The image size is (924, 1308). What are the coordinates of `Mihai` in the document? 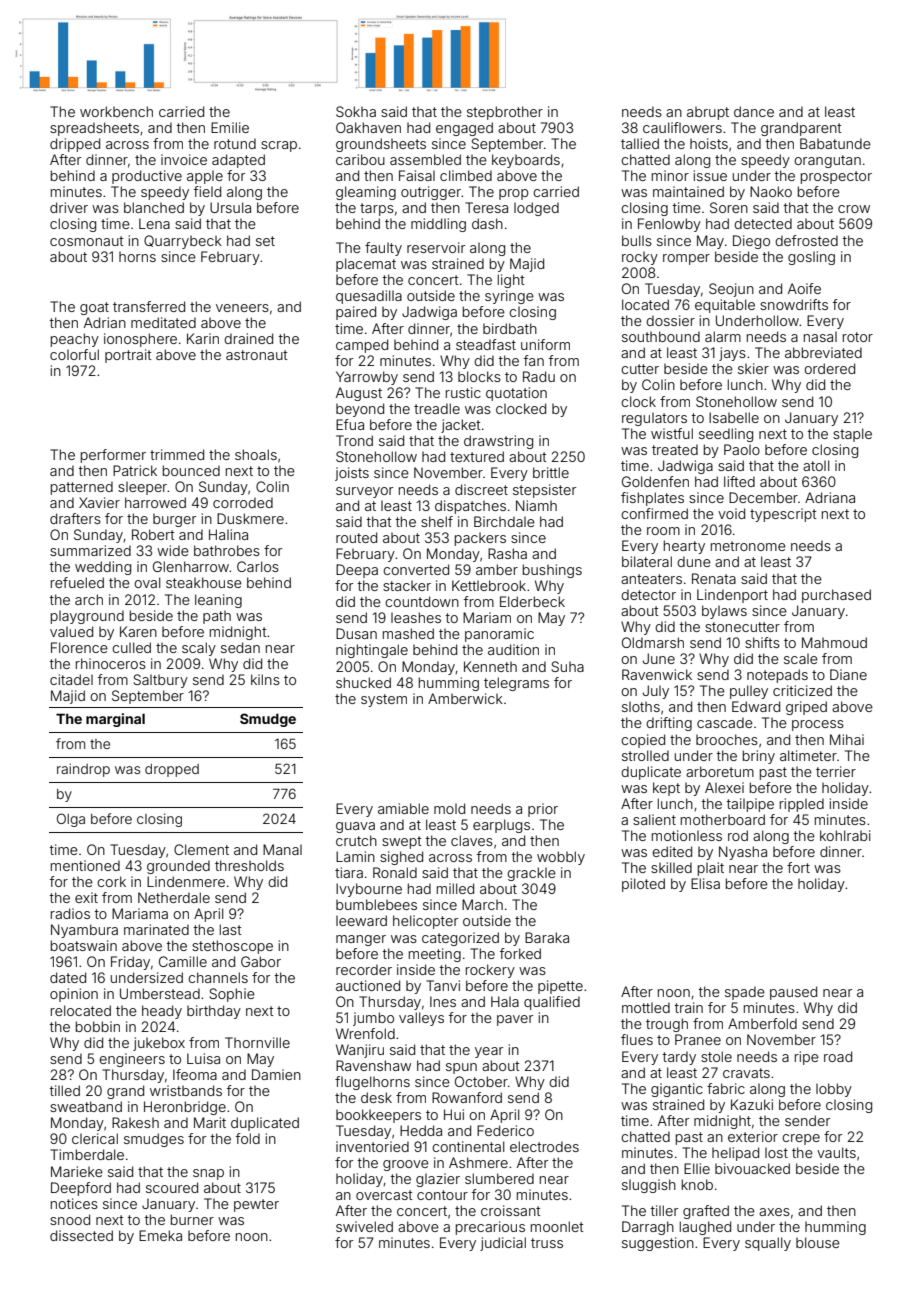 It's located at (847, 739).
